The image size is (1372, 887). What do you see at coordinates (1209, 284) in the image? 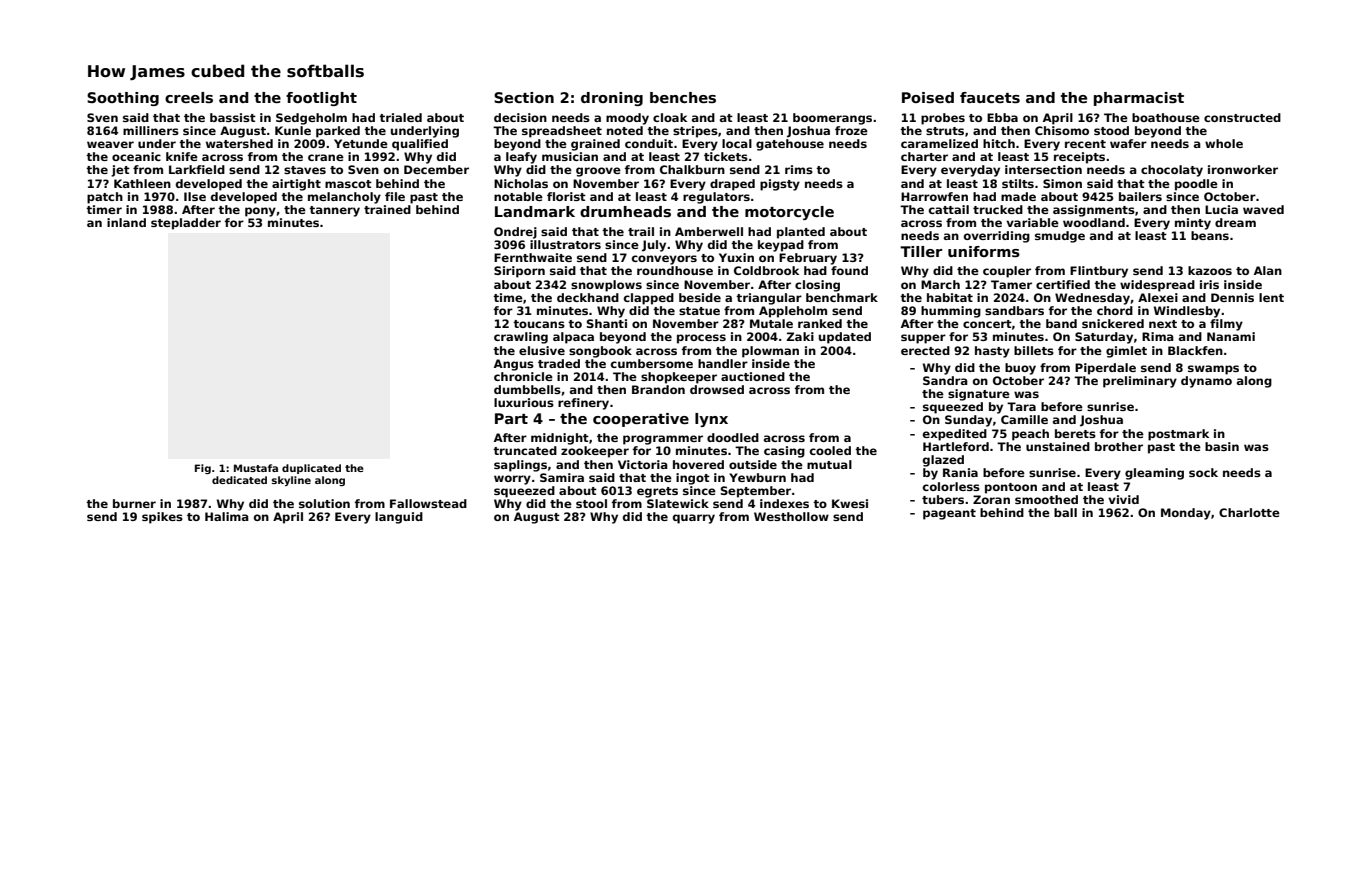
I see `iris` at bounding box center [1209, 284].
